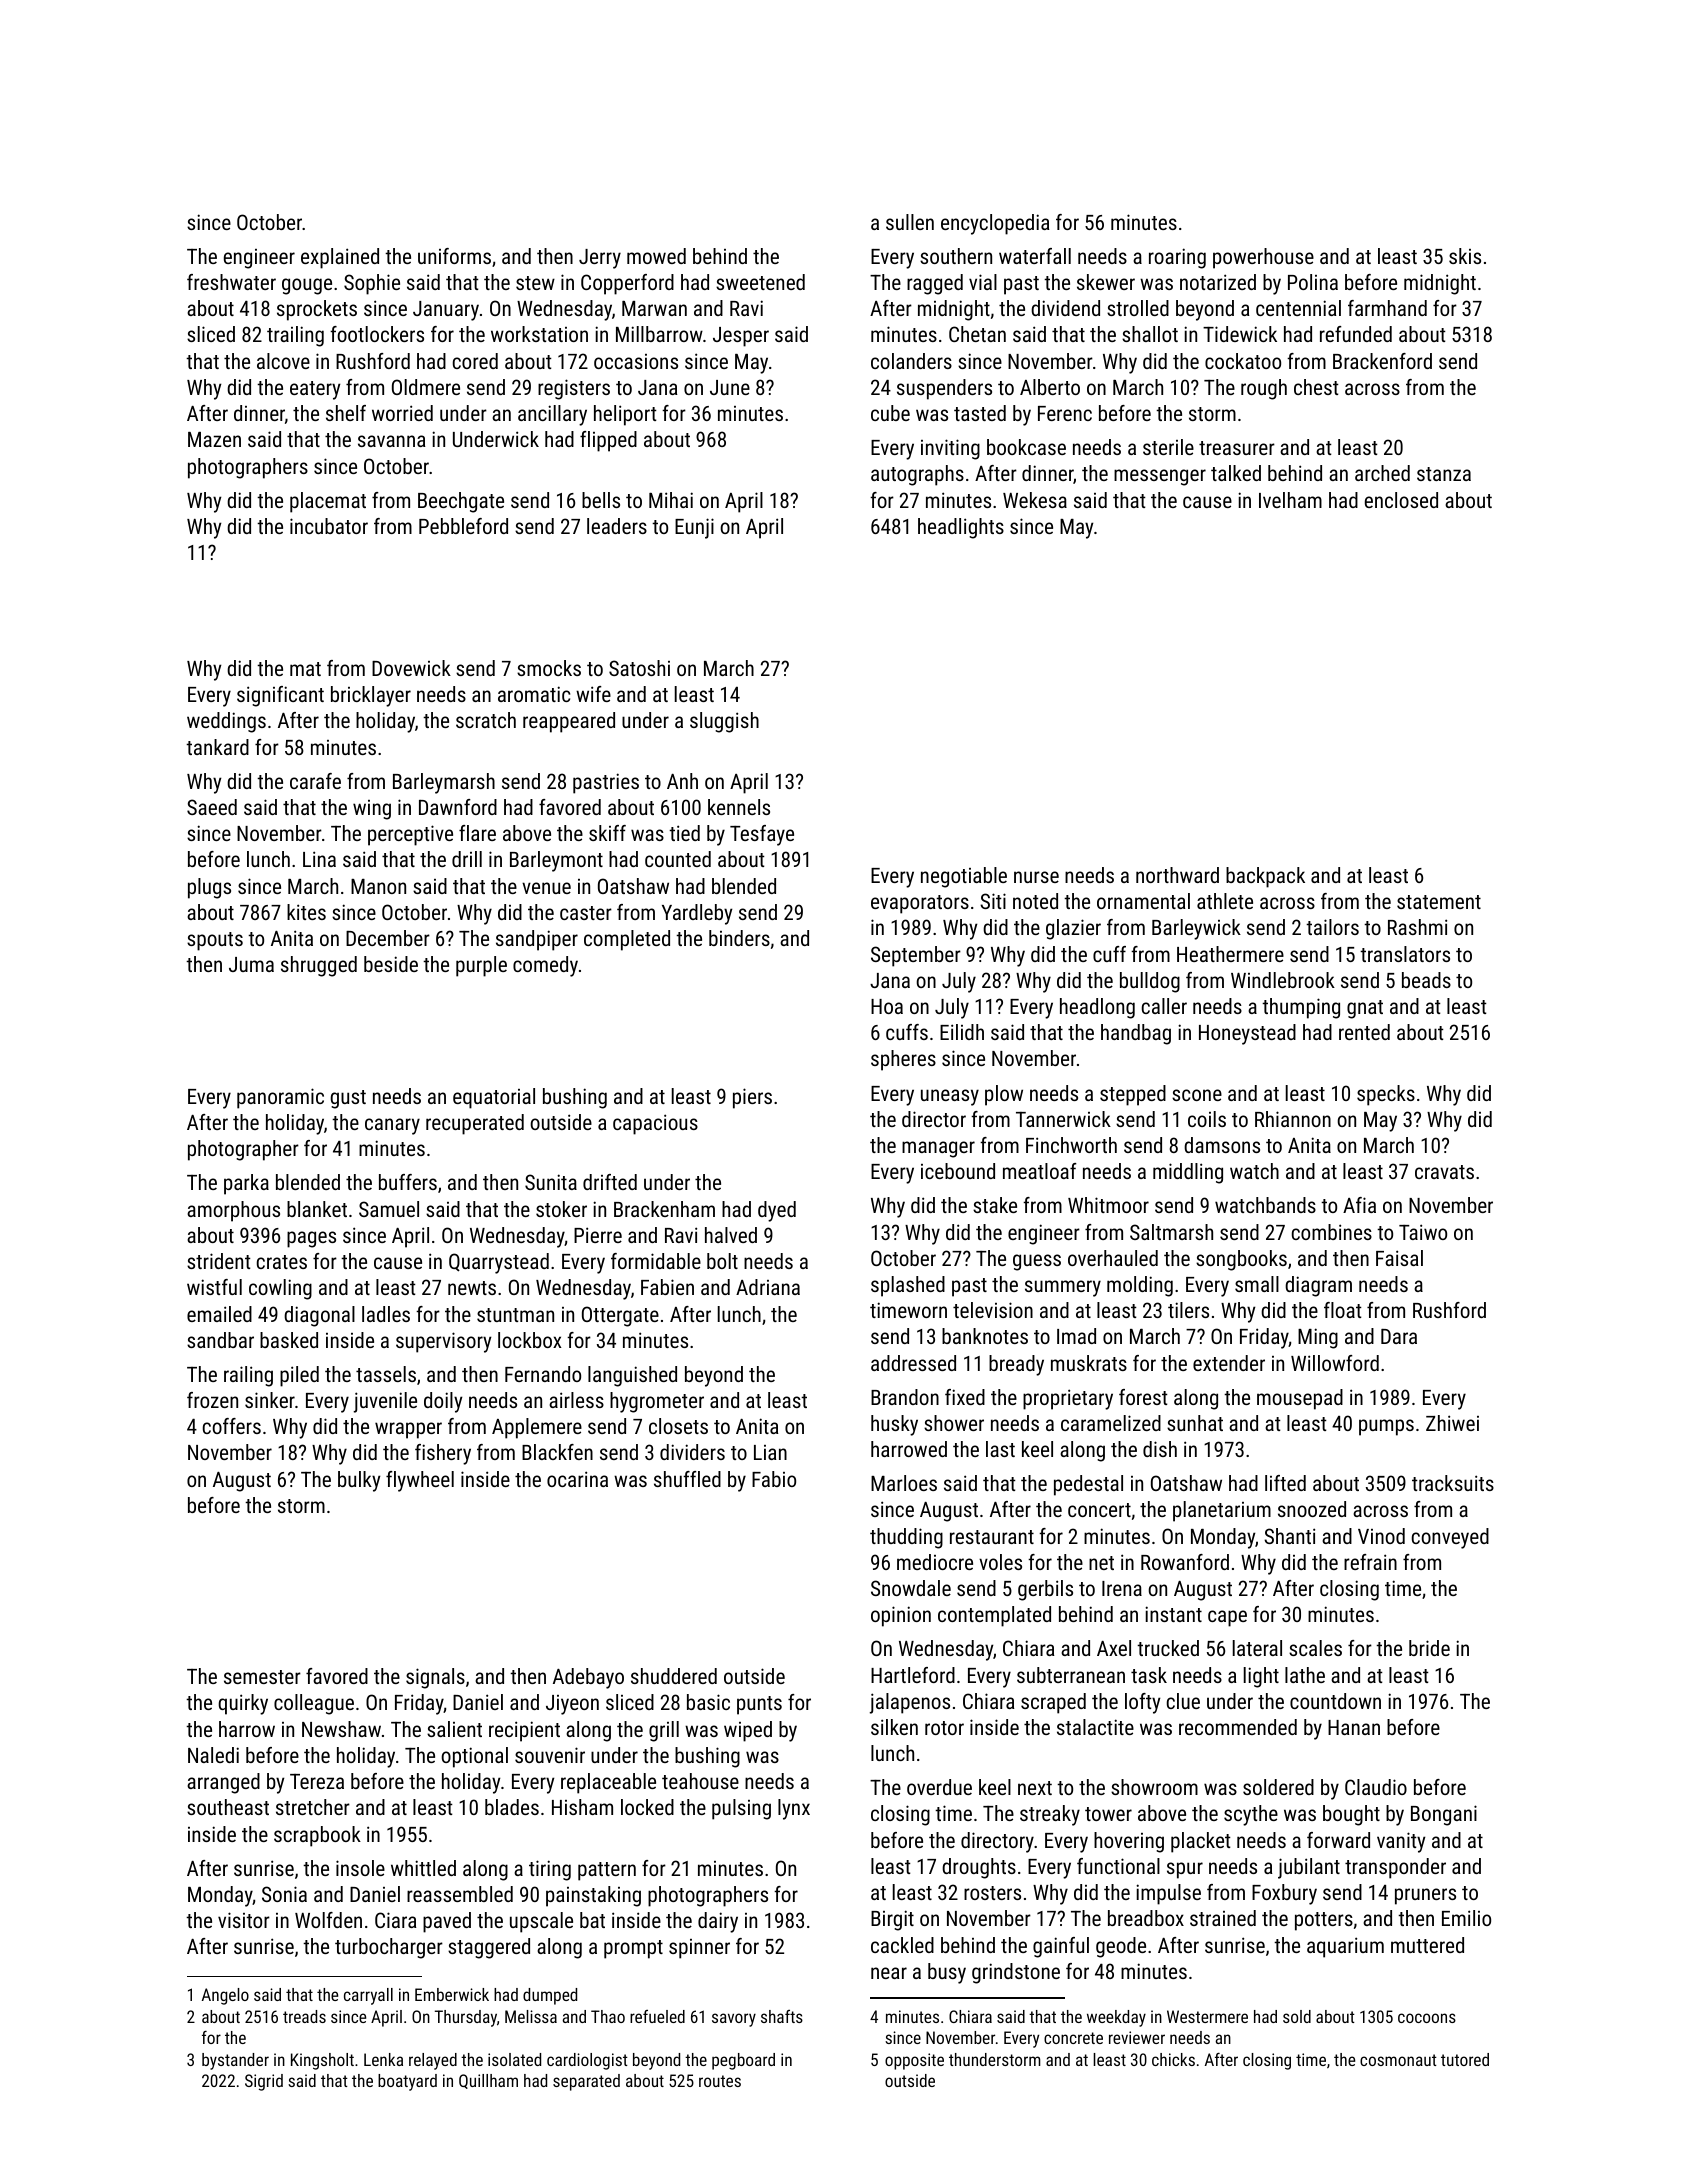 Image resolution: width=1683 pixels, height=2178 pixels. Describe the element at coordinates (1444, 474) in the screenshot. I see `stanza` at that location.
